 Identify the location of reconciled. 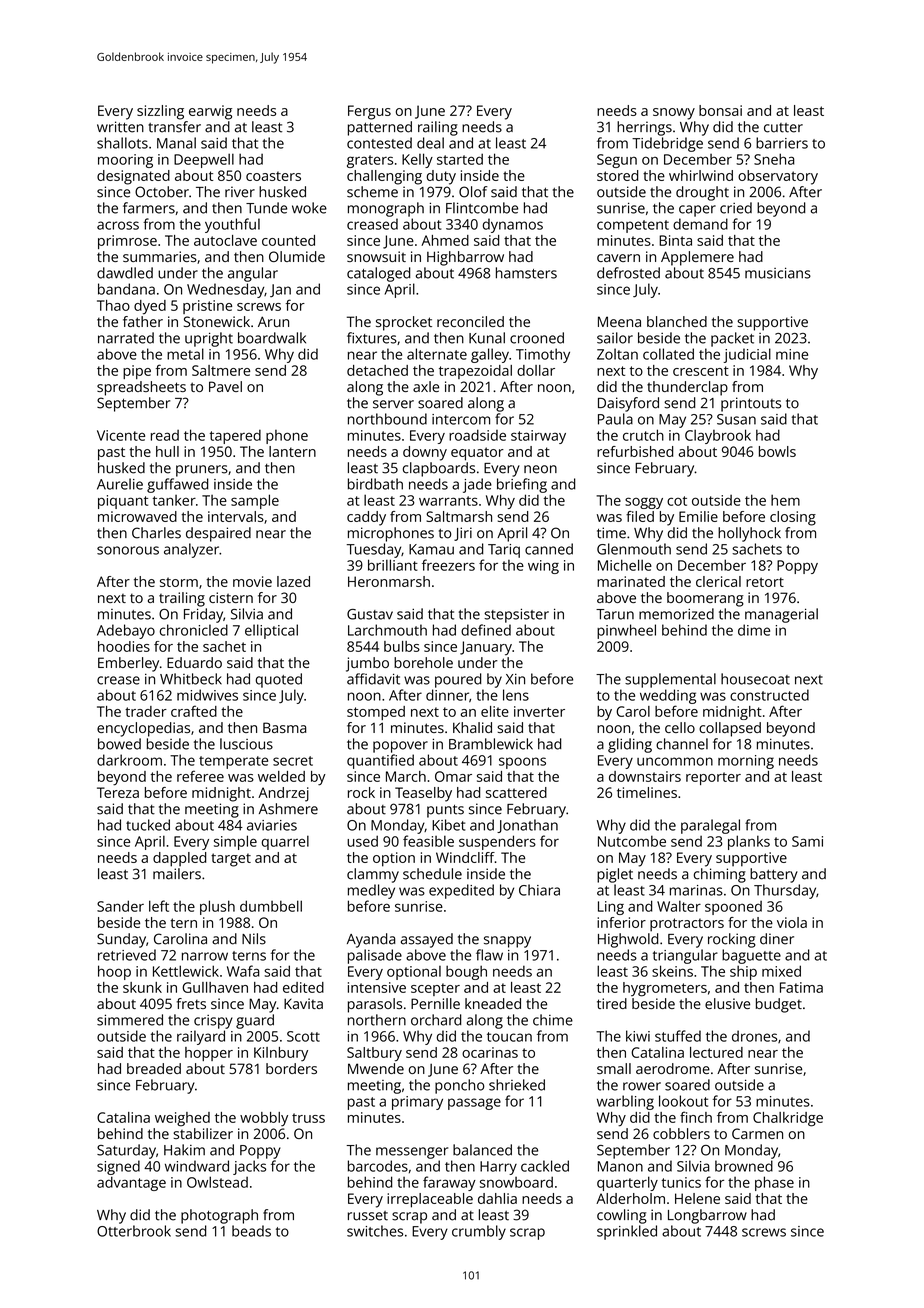
(470, 321).
